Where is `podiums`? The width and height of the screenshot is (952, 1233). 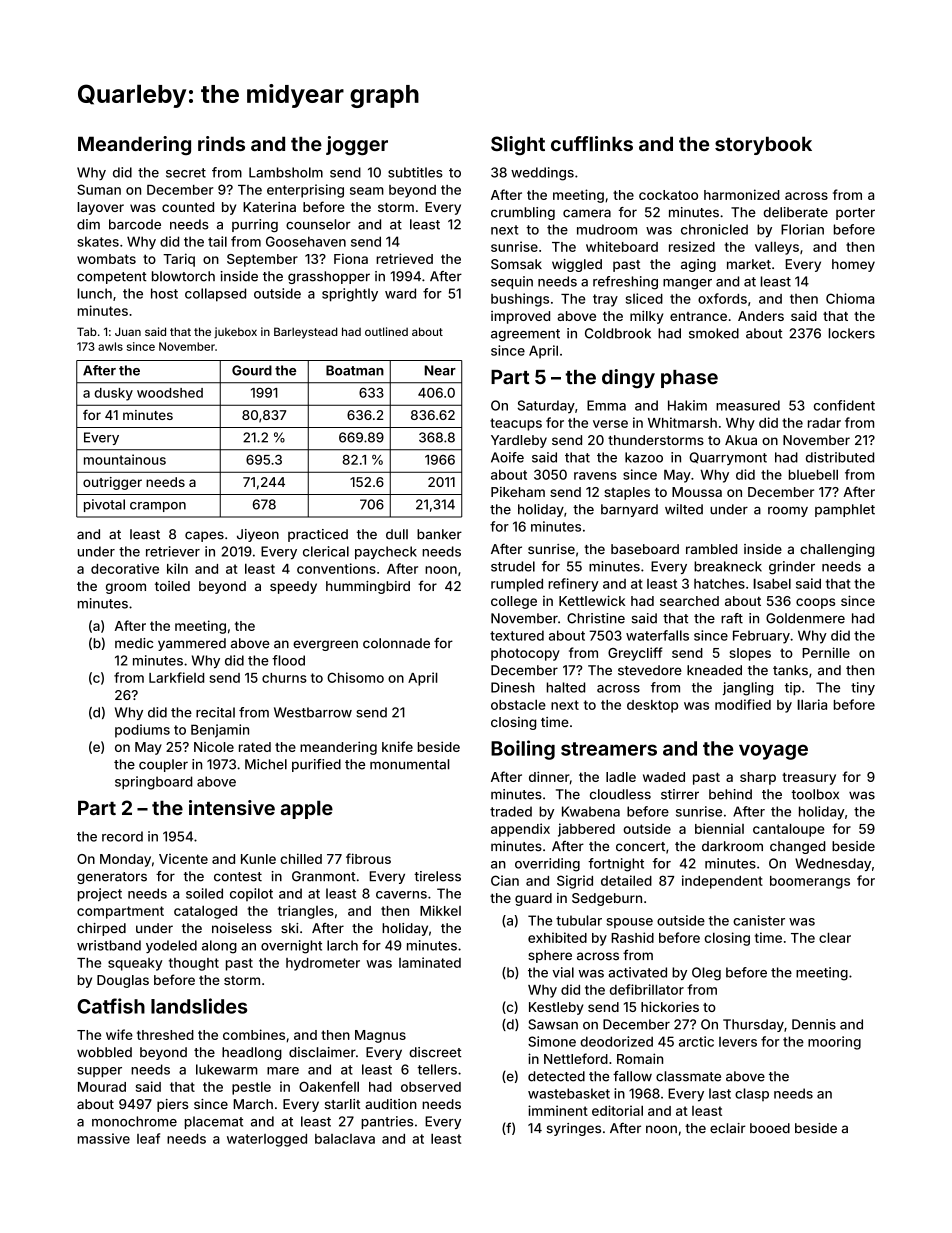
podiums is located at coordinates (142, 731).
